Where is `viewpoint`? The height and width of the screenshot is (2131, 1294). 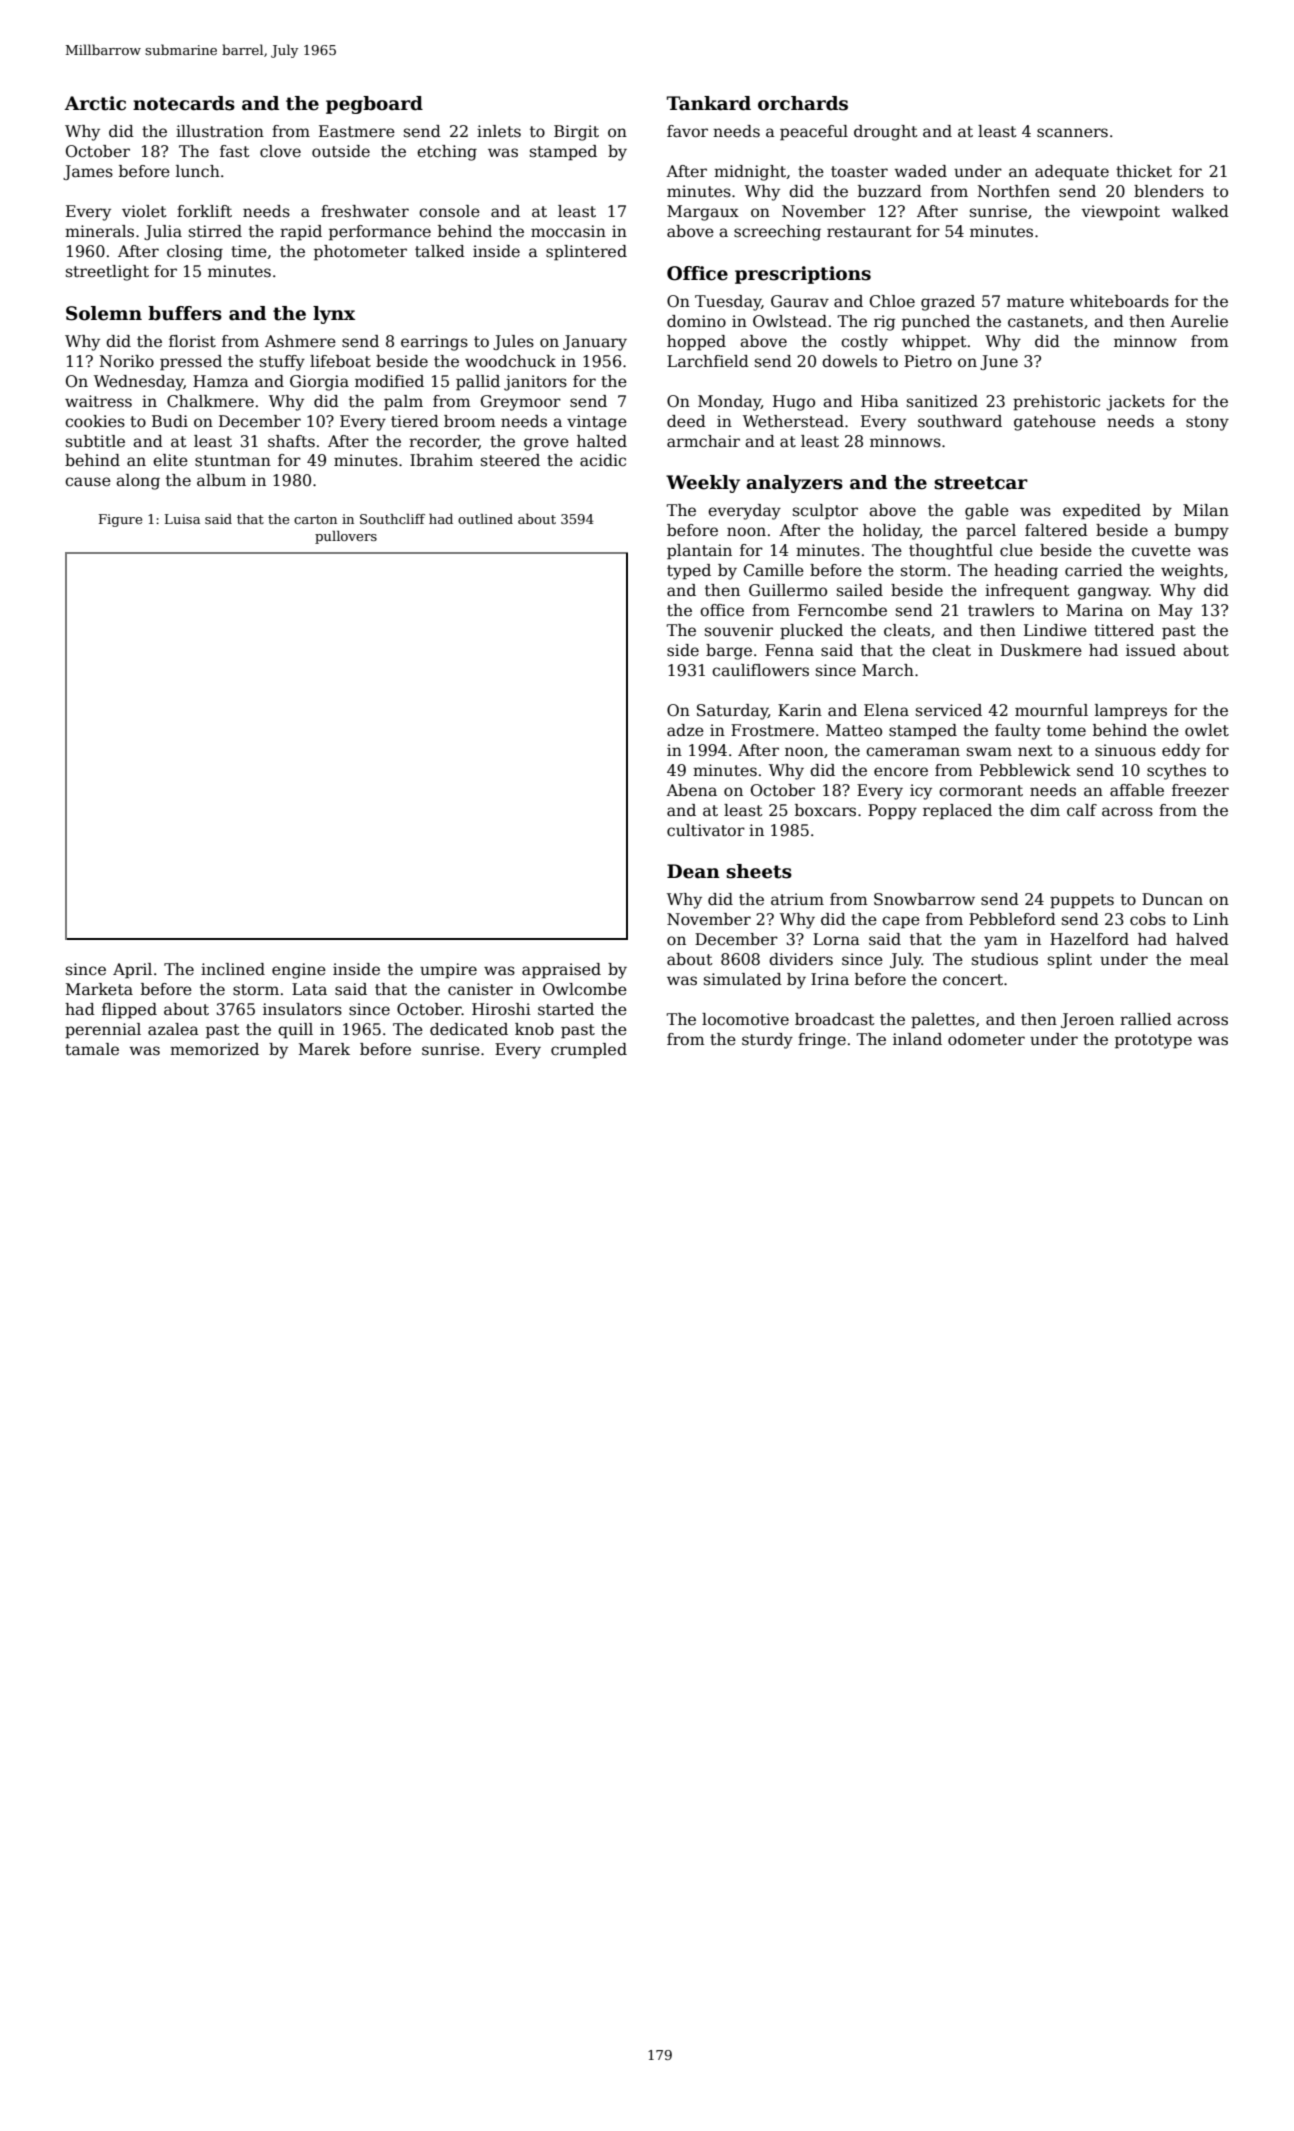 viewpoint is located at coordinates (1121, 213).
